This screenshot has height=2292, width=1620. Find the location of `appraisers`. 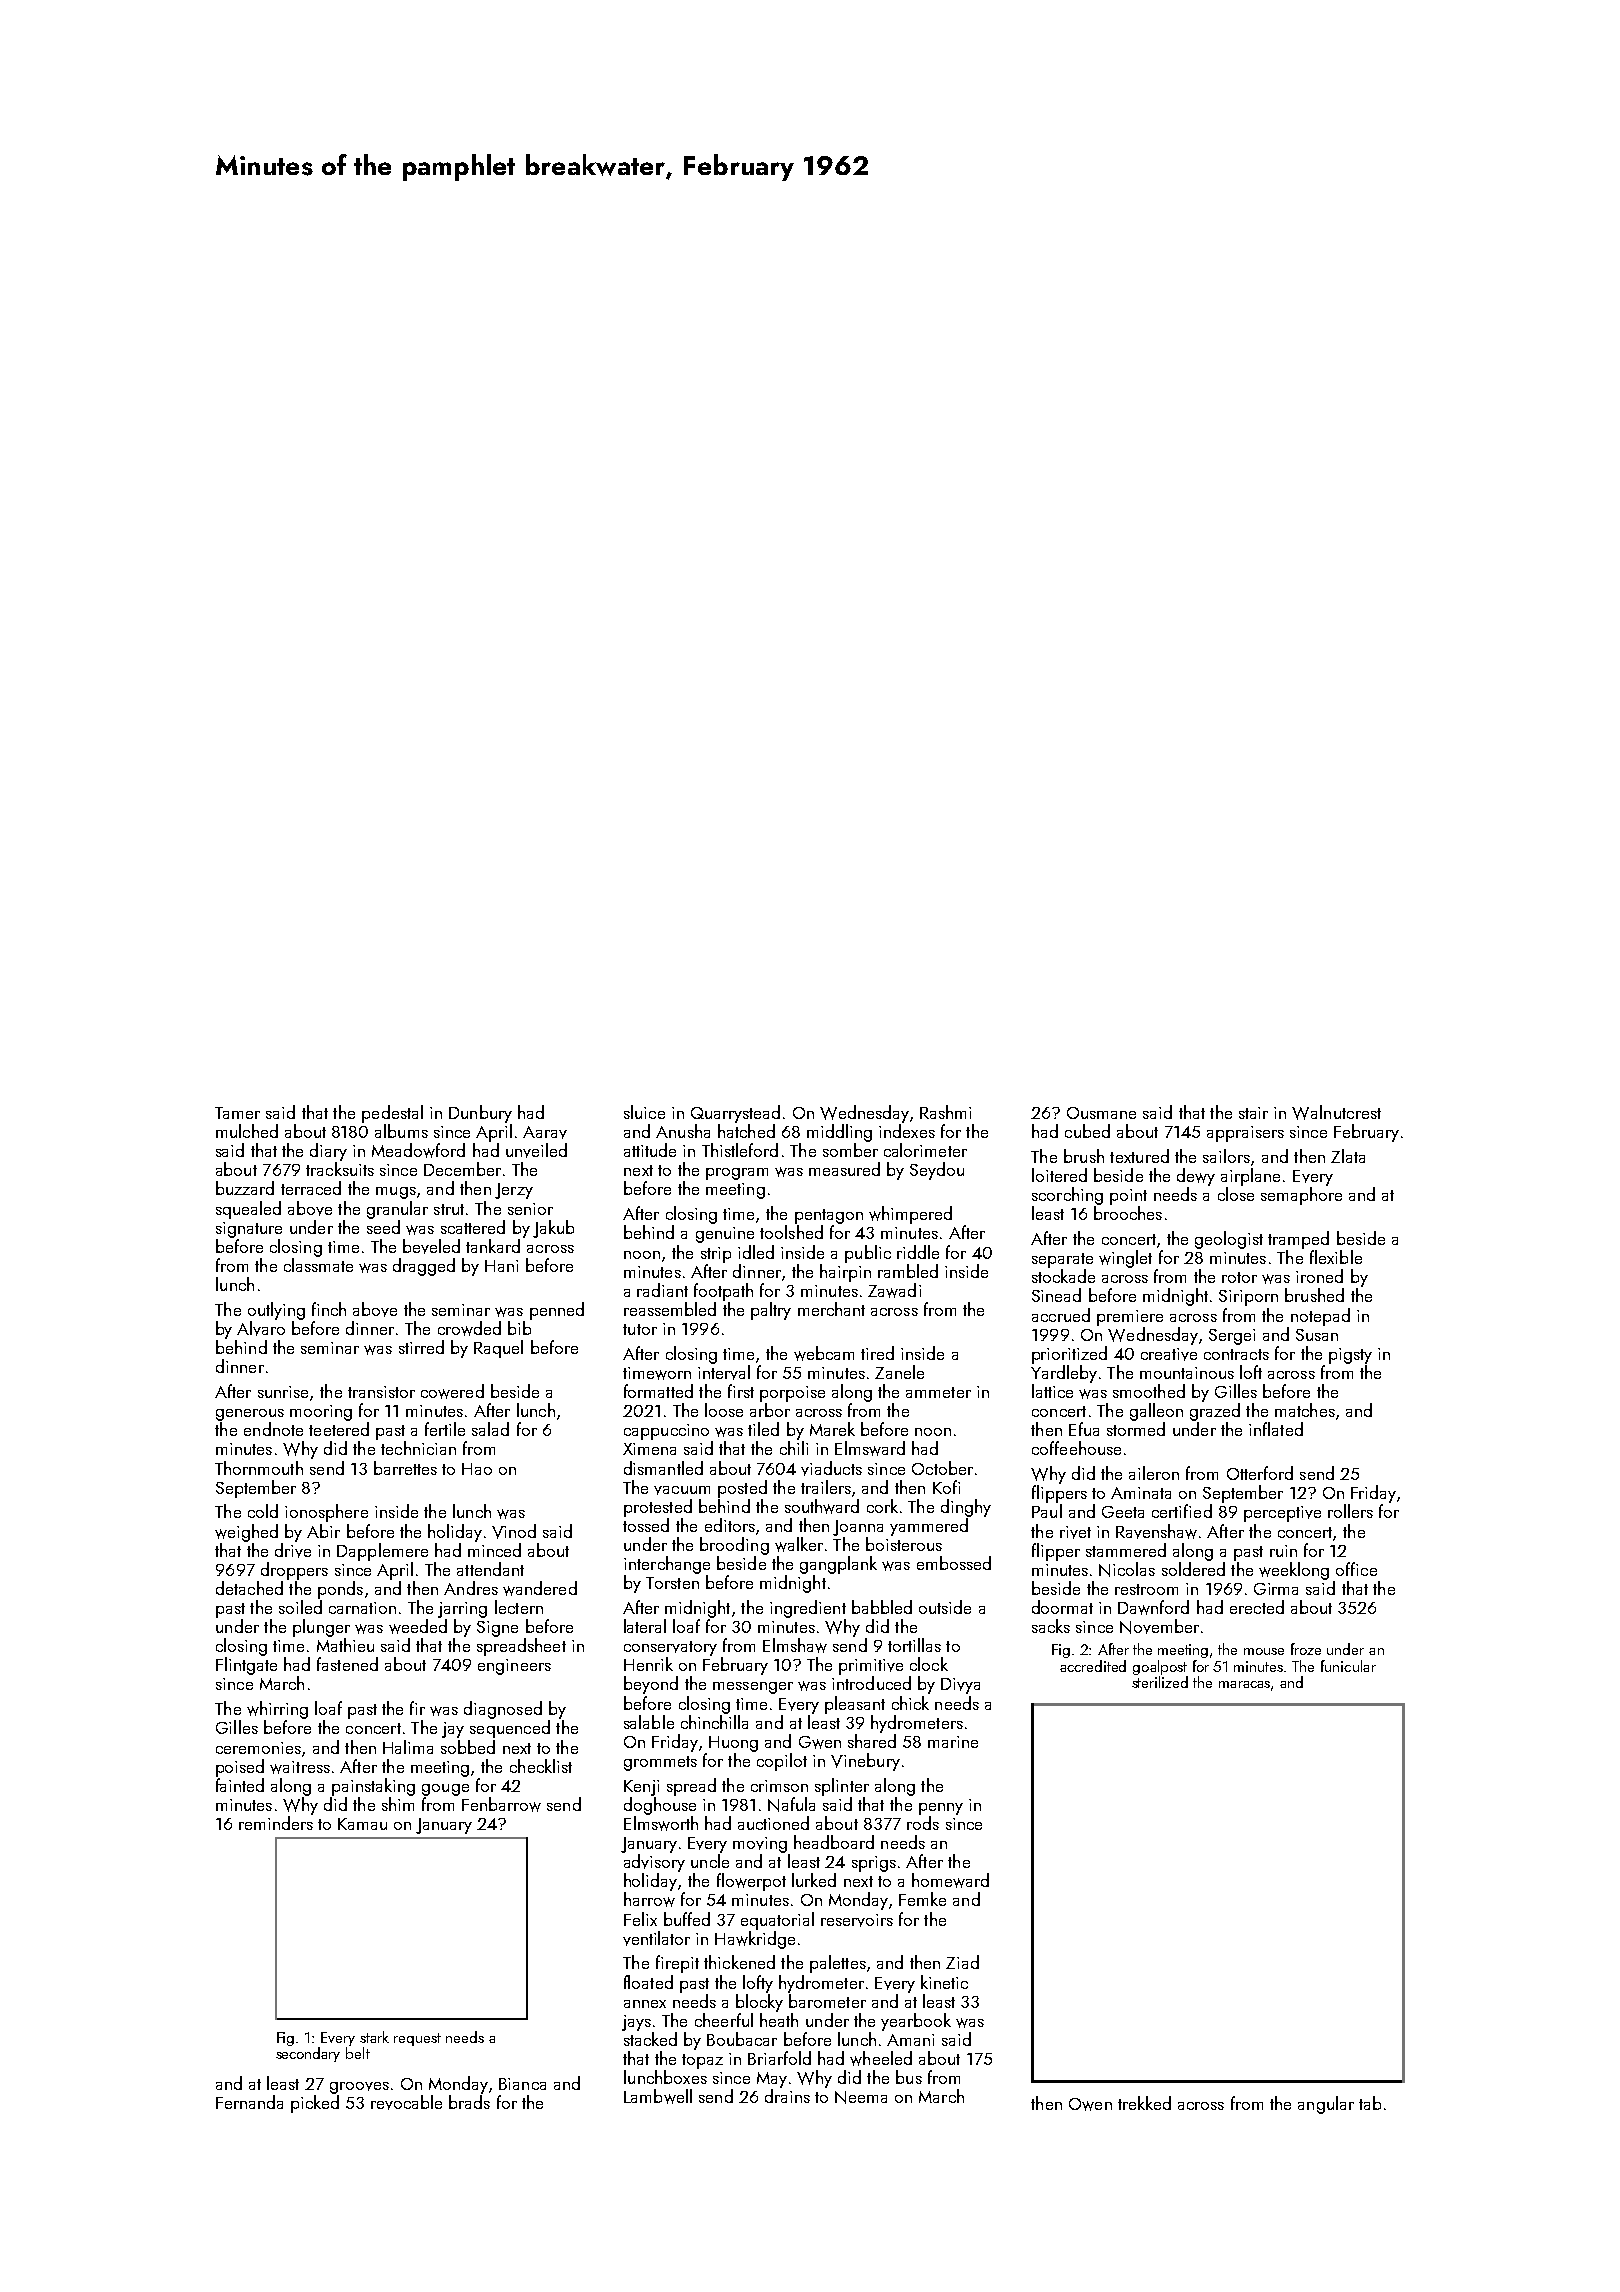

appraisers is located at coordinates (1245, 1134).
